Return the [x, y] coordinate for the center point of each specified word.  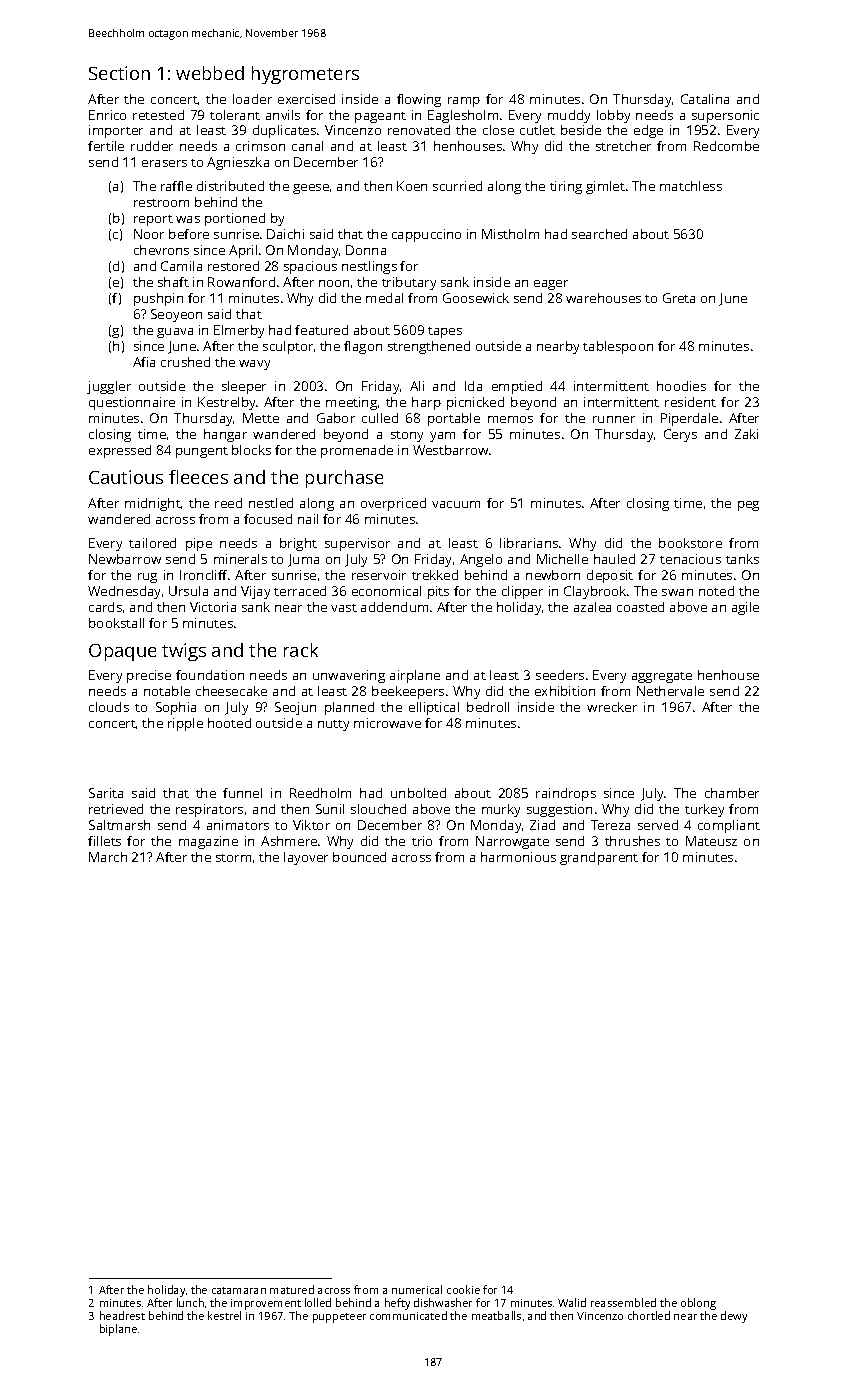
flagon [363, 347]
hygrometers [305, 75]
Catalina [705, 99]
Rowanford [241, 282]
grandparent [599, 858]
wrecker [612, 707]
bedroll [488, 707]
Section [119, 73]
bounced [359, 857]
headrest [122, 1315]
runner [614, 419]
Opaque [122, 652]
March [108, 857]
